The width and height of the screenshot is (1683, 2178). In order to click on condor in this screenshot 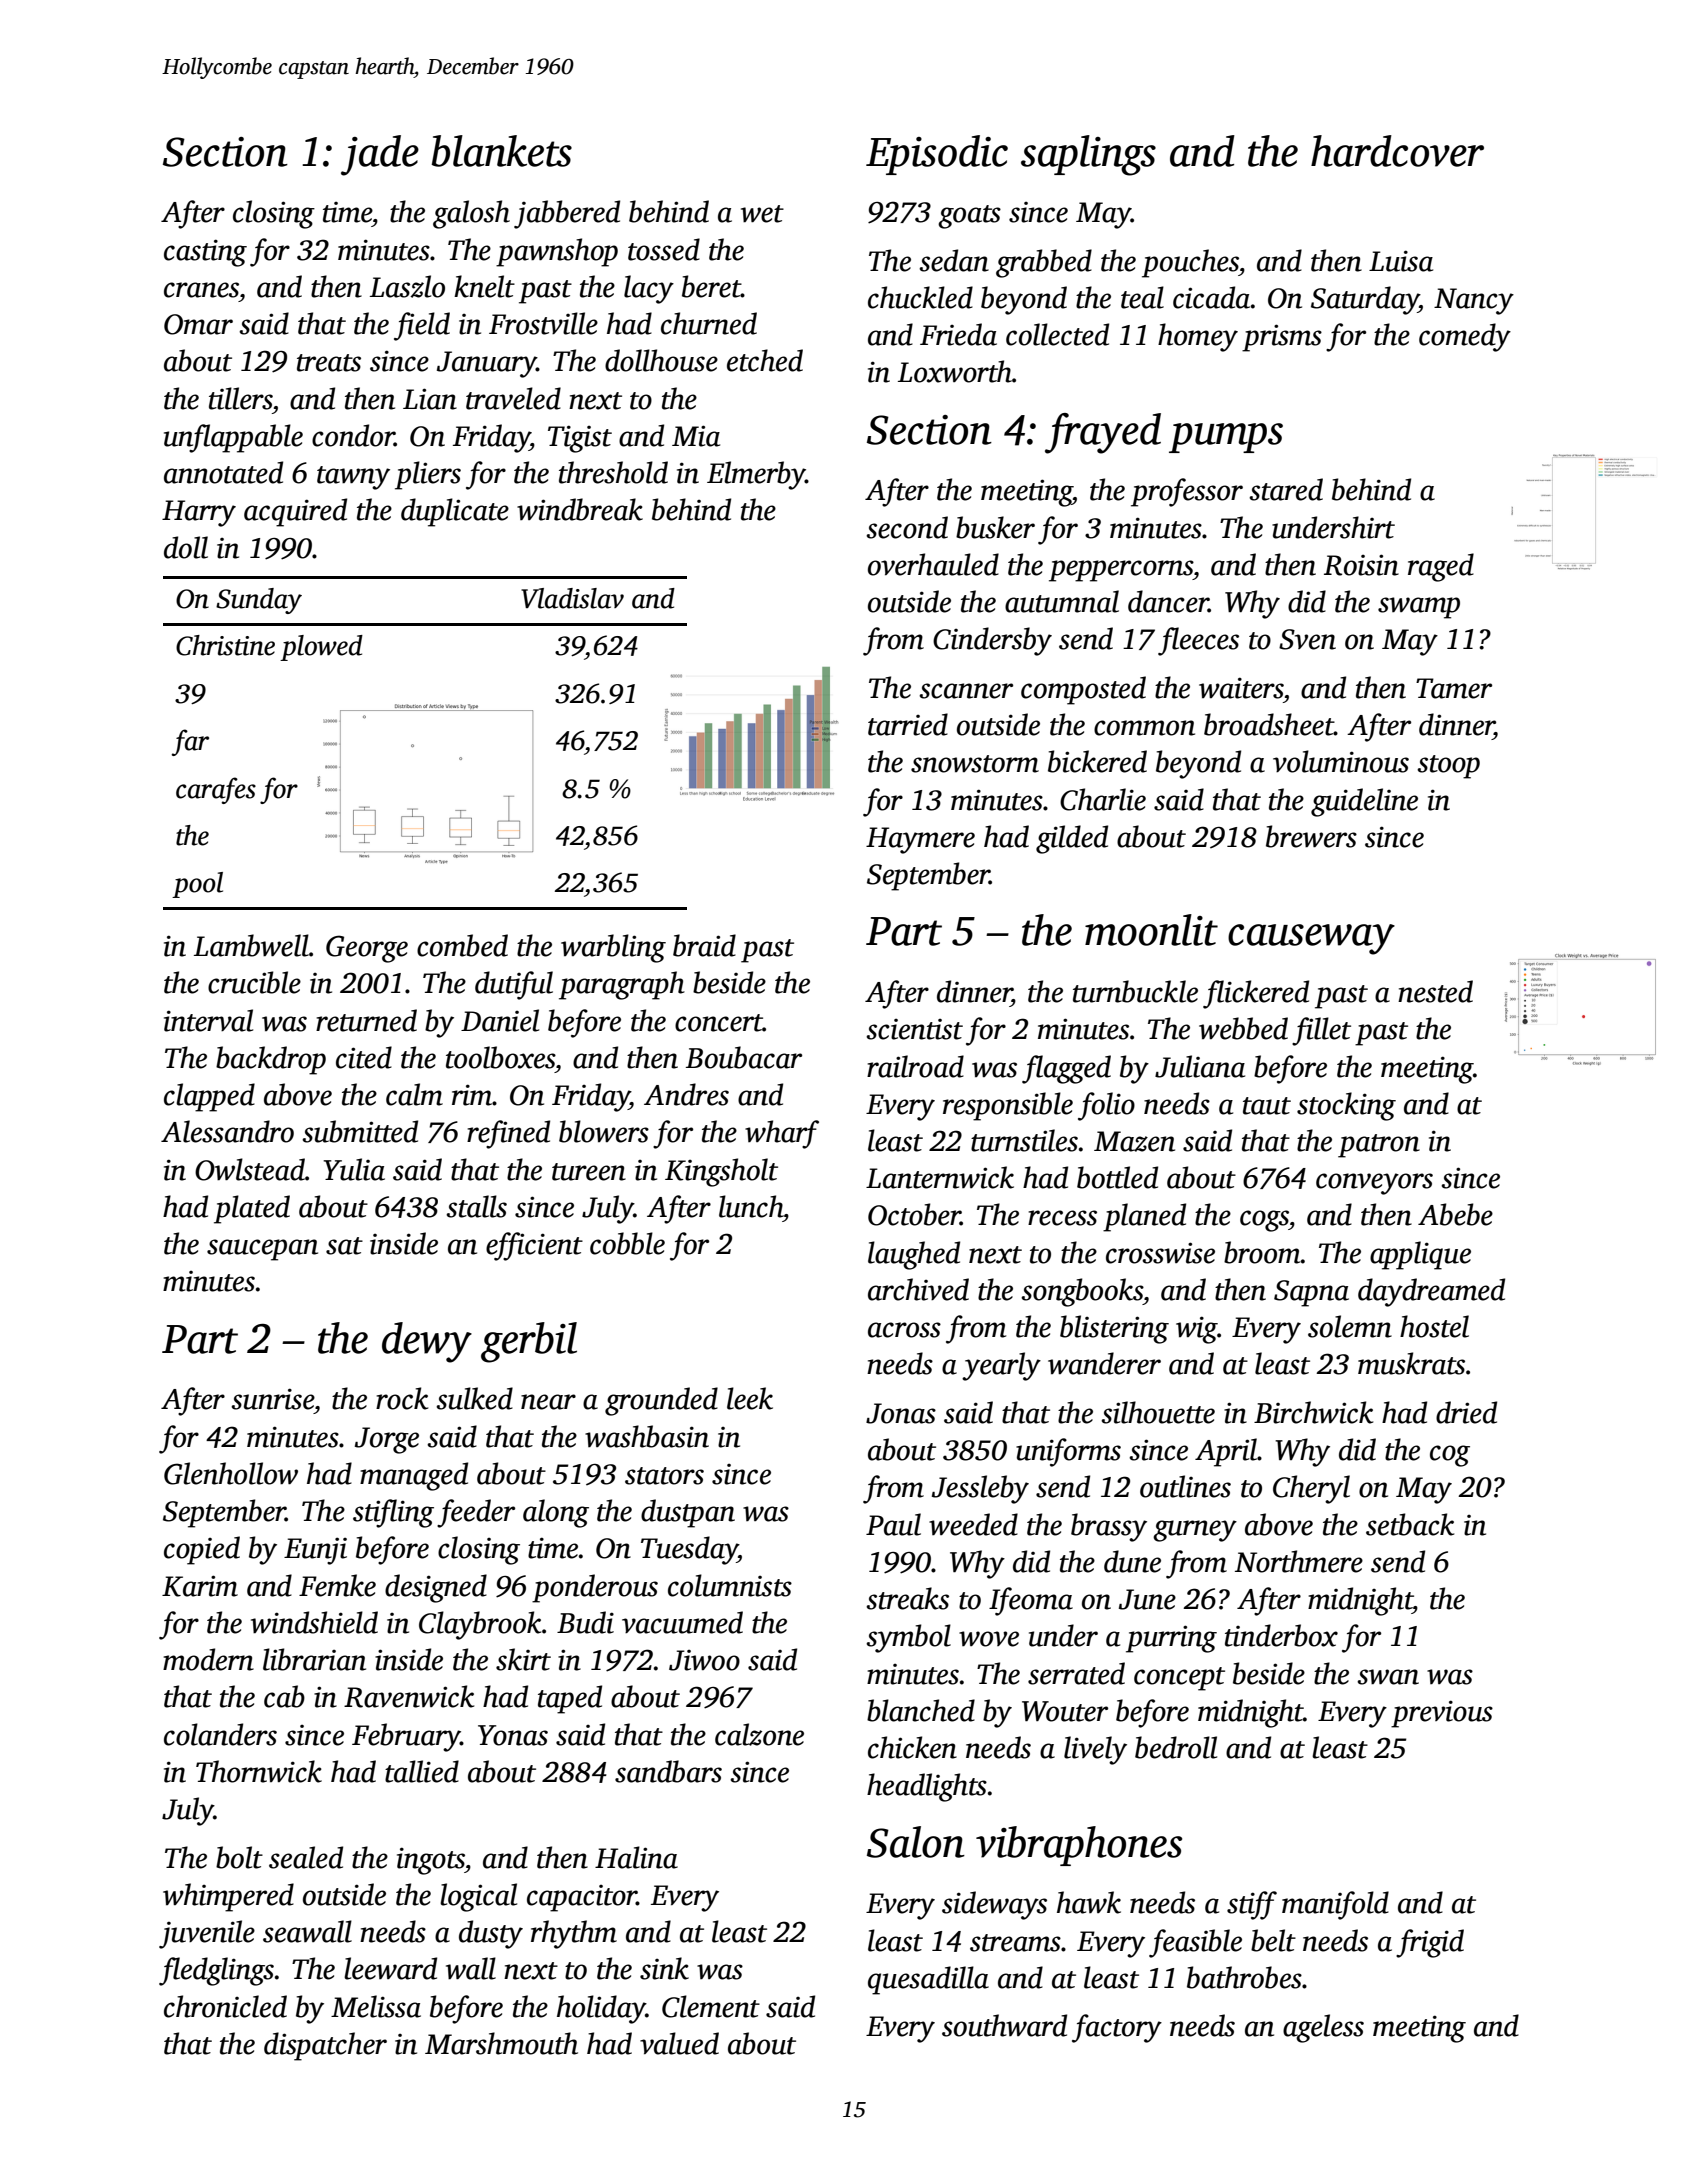, I will do `click(353, 435)`.
